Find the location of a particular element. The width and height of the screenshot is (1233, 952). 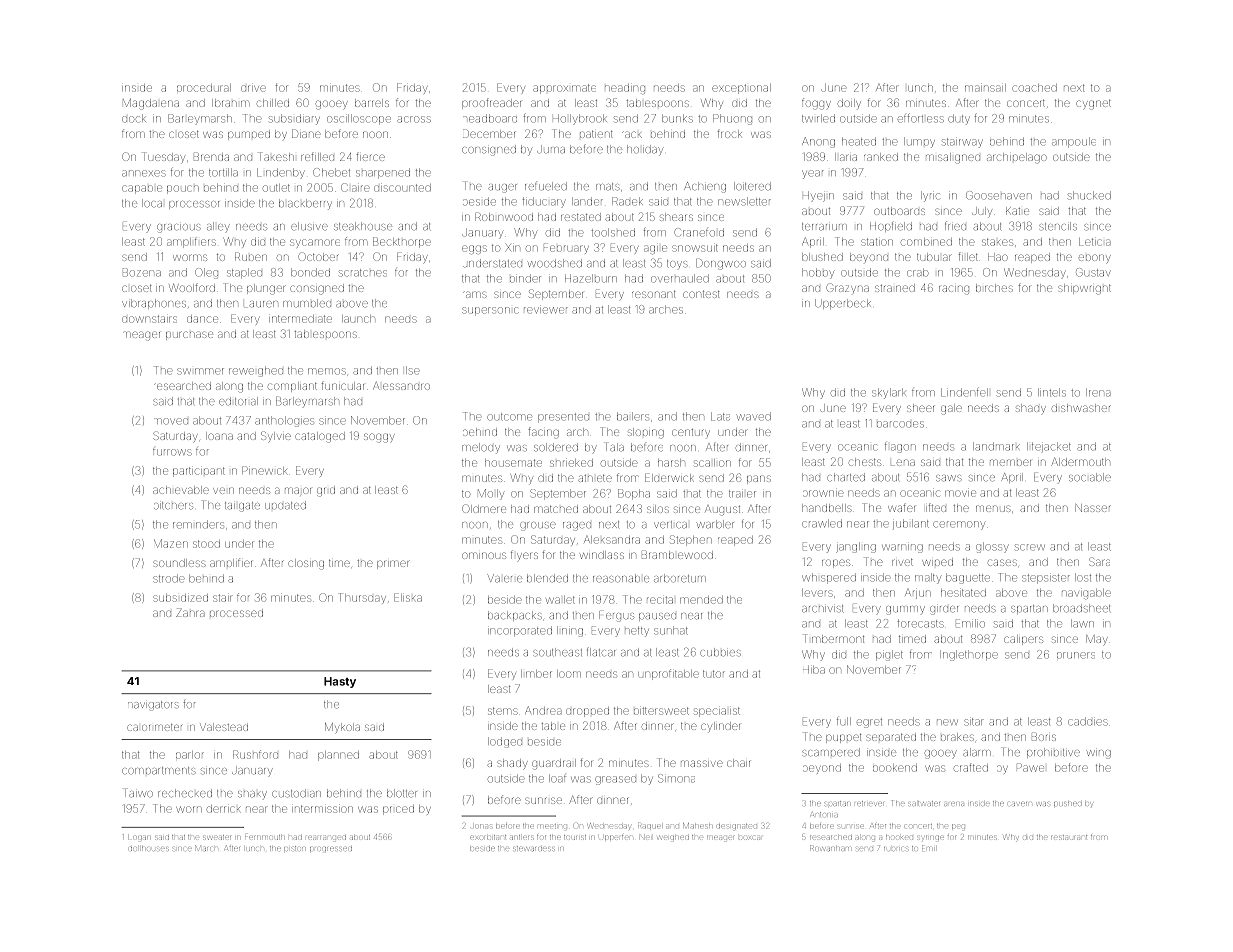

Simona is located at coordinates (676, 778).
